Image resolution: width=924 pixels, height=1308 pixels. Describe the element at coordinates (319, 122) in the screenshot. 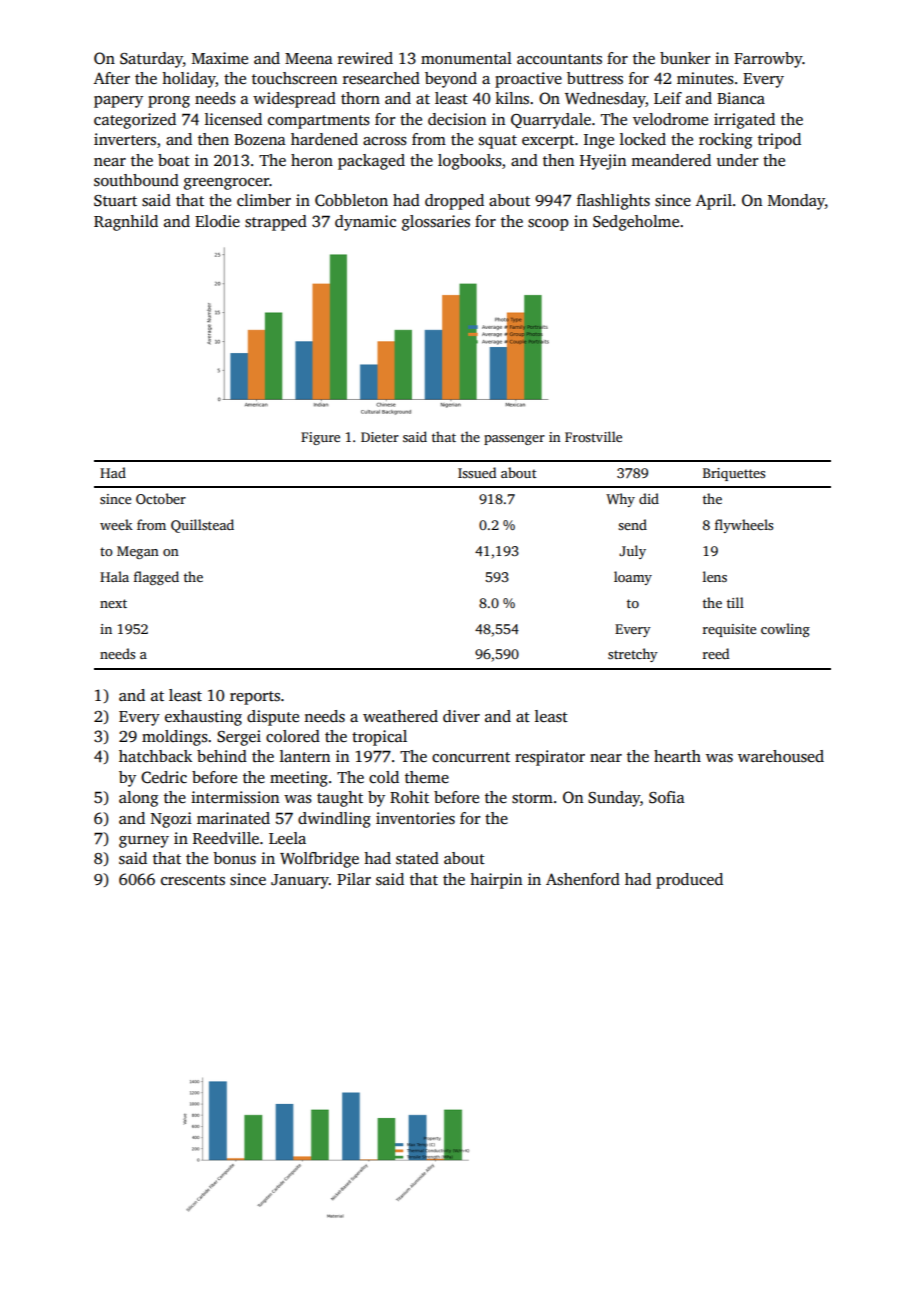

I see `compartments` at that location.
